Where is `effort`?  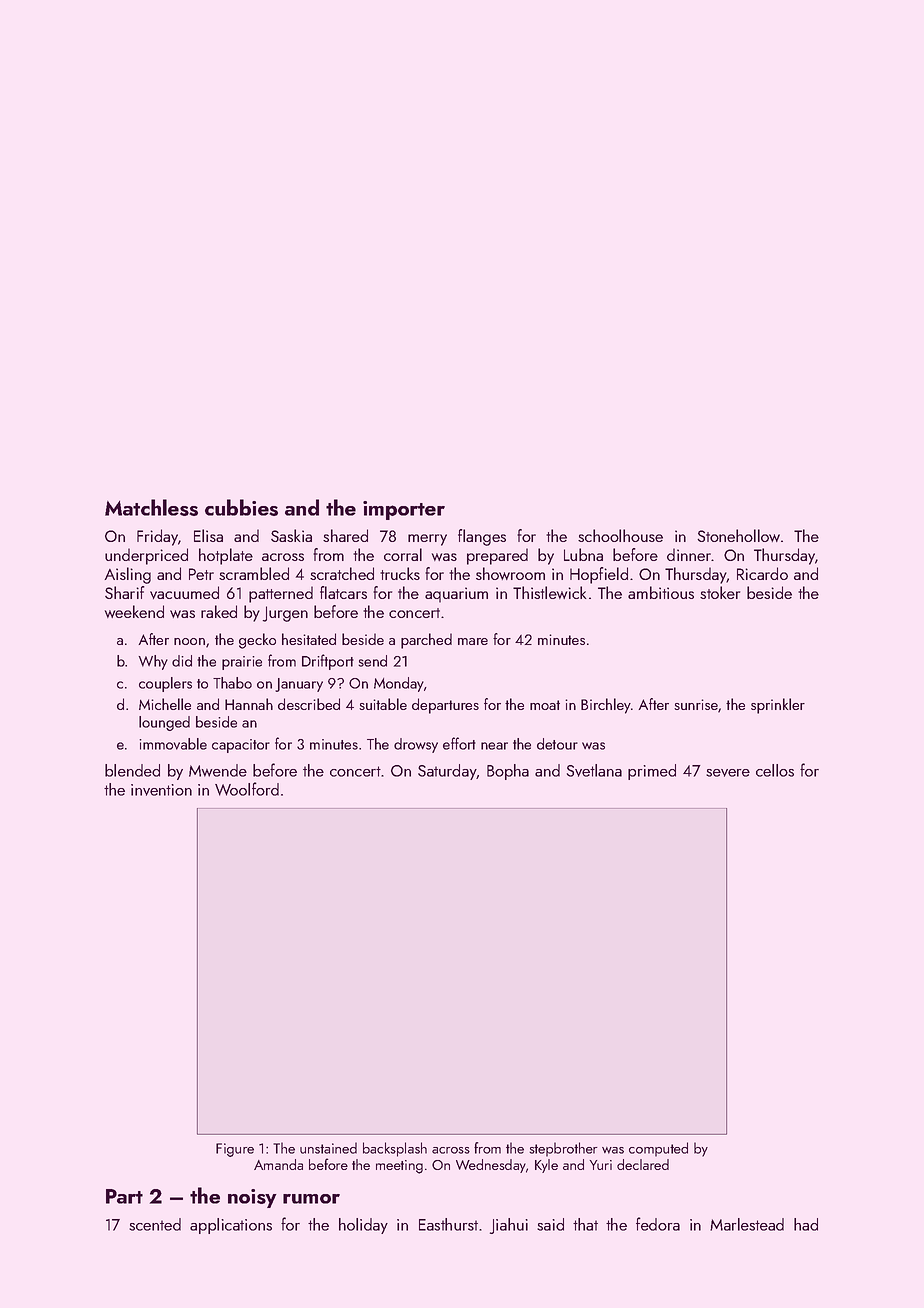
effort is located at coordinates (459, 743).
